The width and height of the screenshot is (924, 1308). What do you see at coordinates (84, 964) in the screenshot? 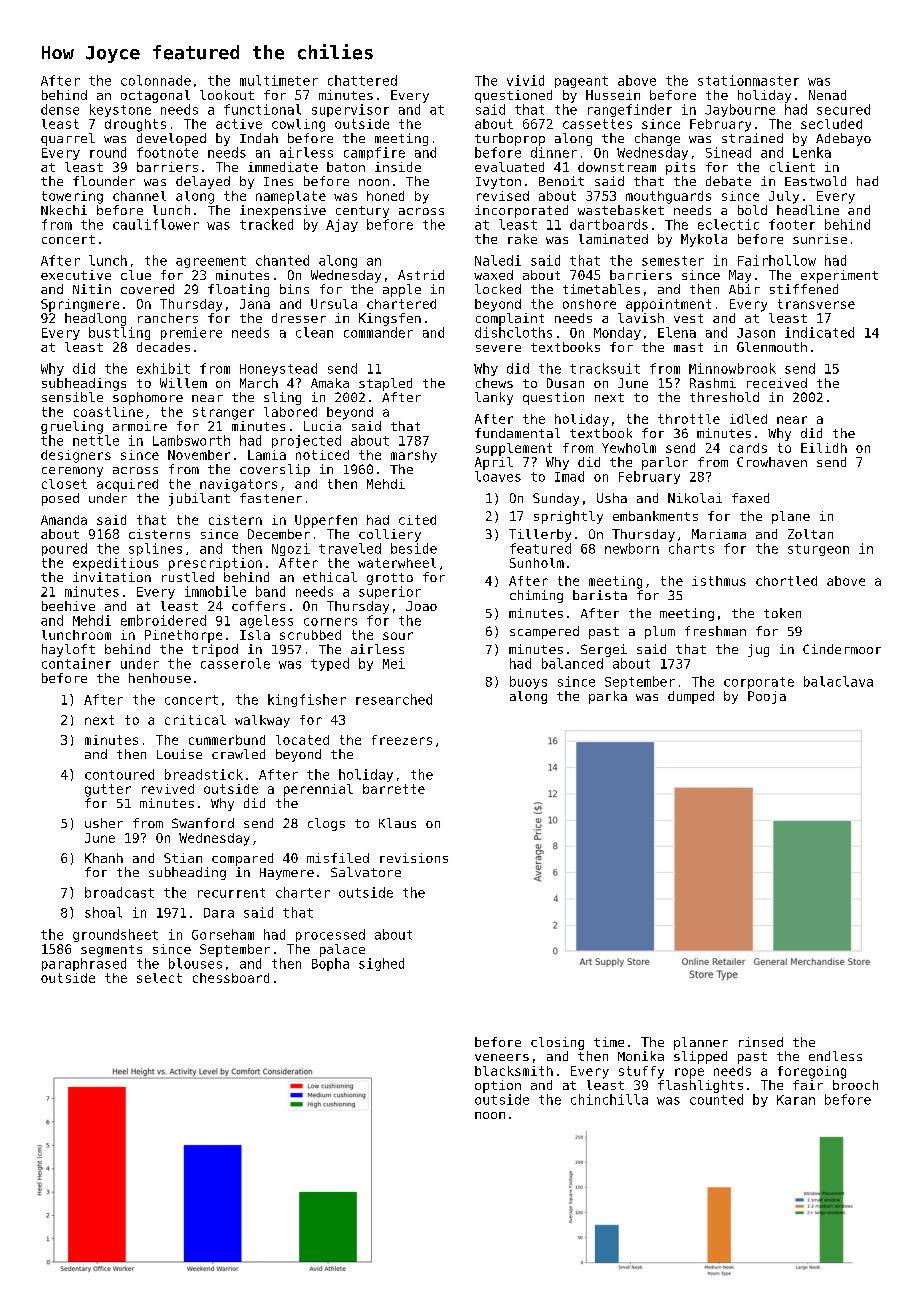
I see `paraphrased` at bounding box center [84, 964].
